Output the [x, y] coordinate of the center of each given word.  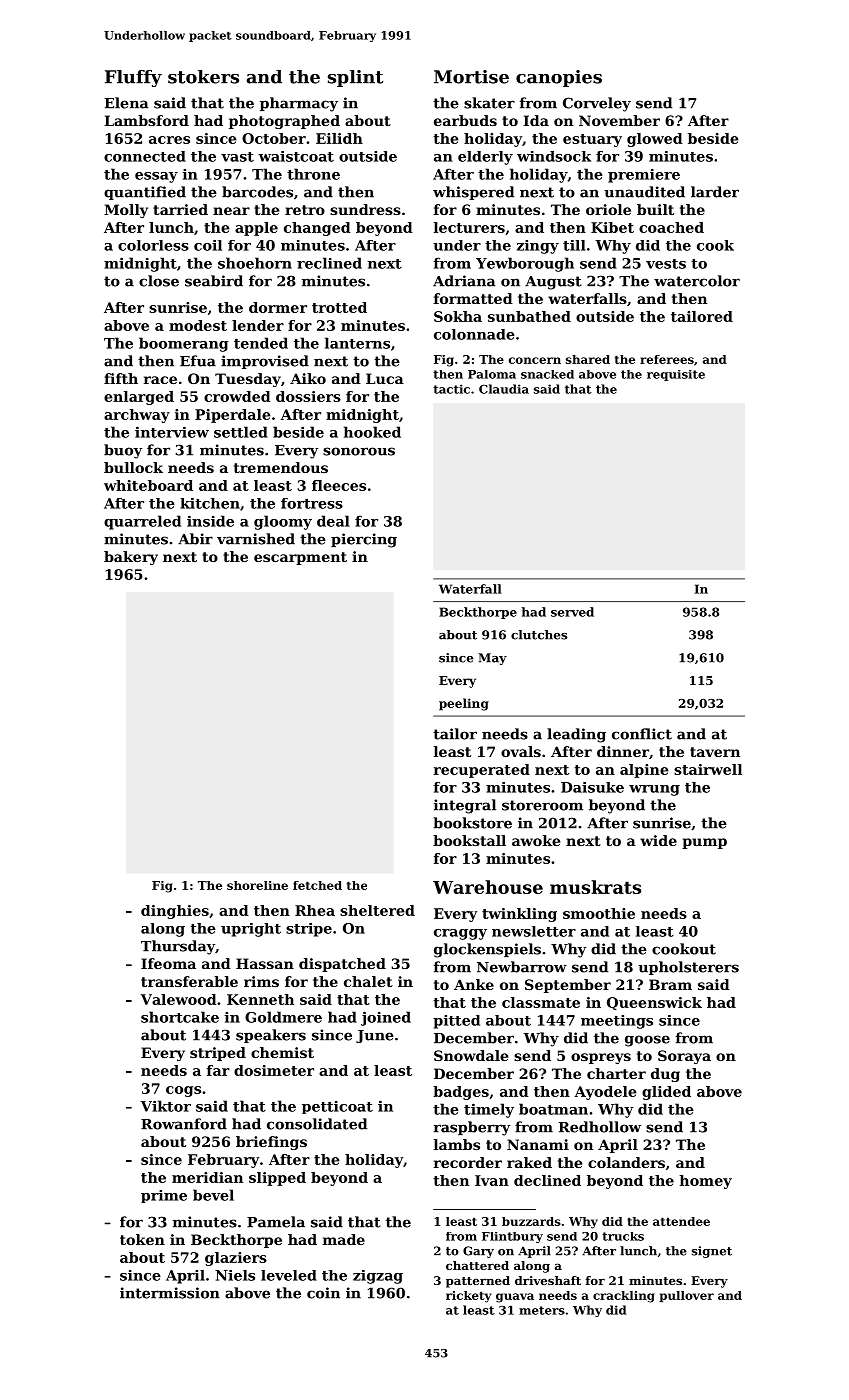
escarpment [300, 558]
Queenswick [654, 1004]
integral [465, 806]
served [572, 612]
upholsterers [688, 968]
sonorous [359, 451]
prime [164, 1196]
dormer [278, 307]
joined [386, 1018]
